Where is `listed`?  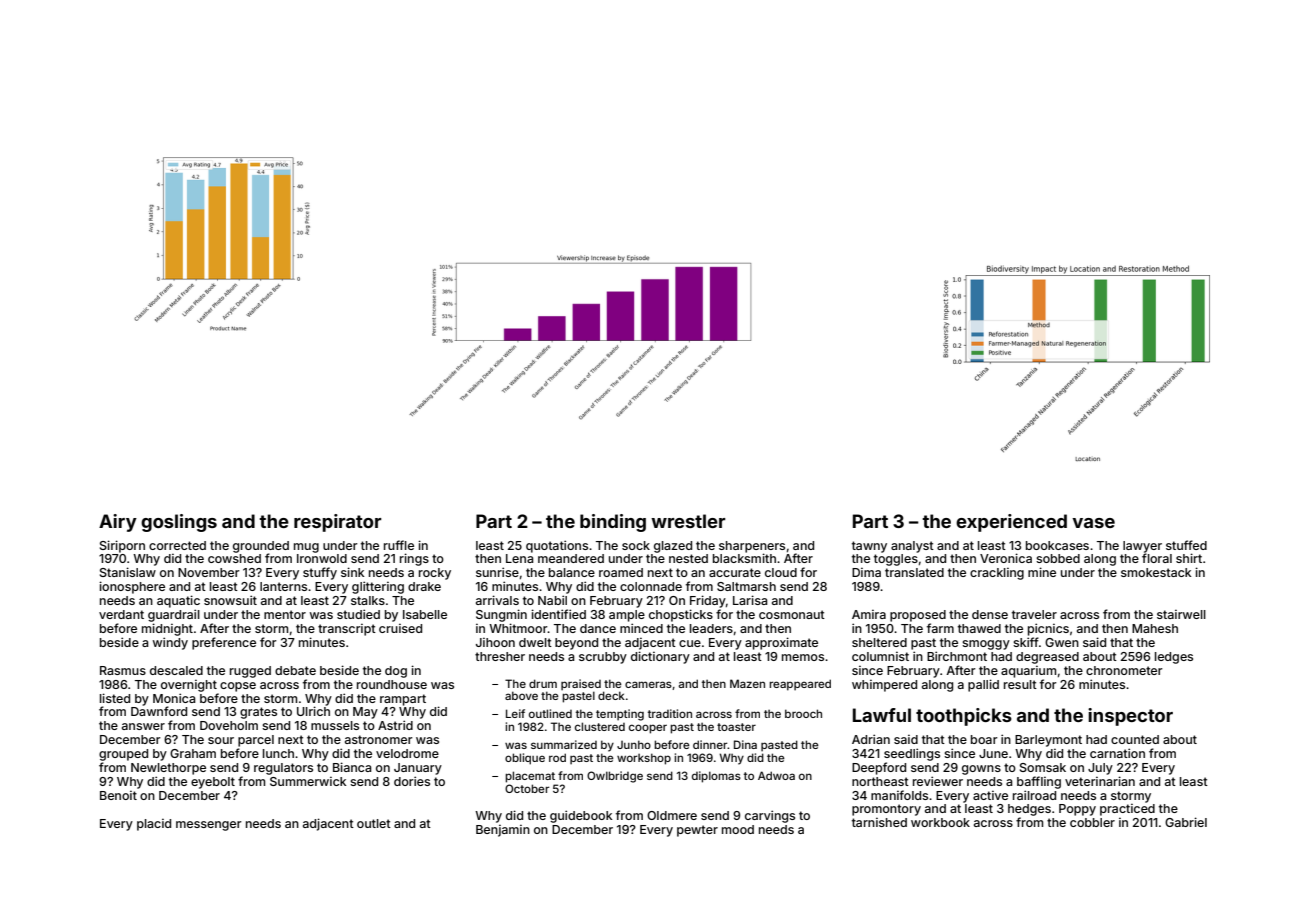
listed is located at coordinates (115, 698).
